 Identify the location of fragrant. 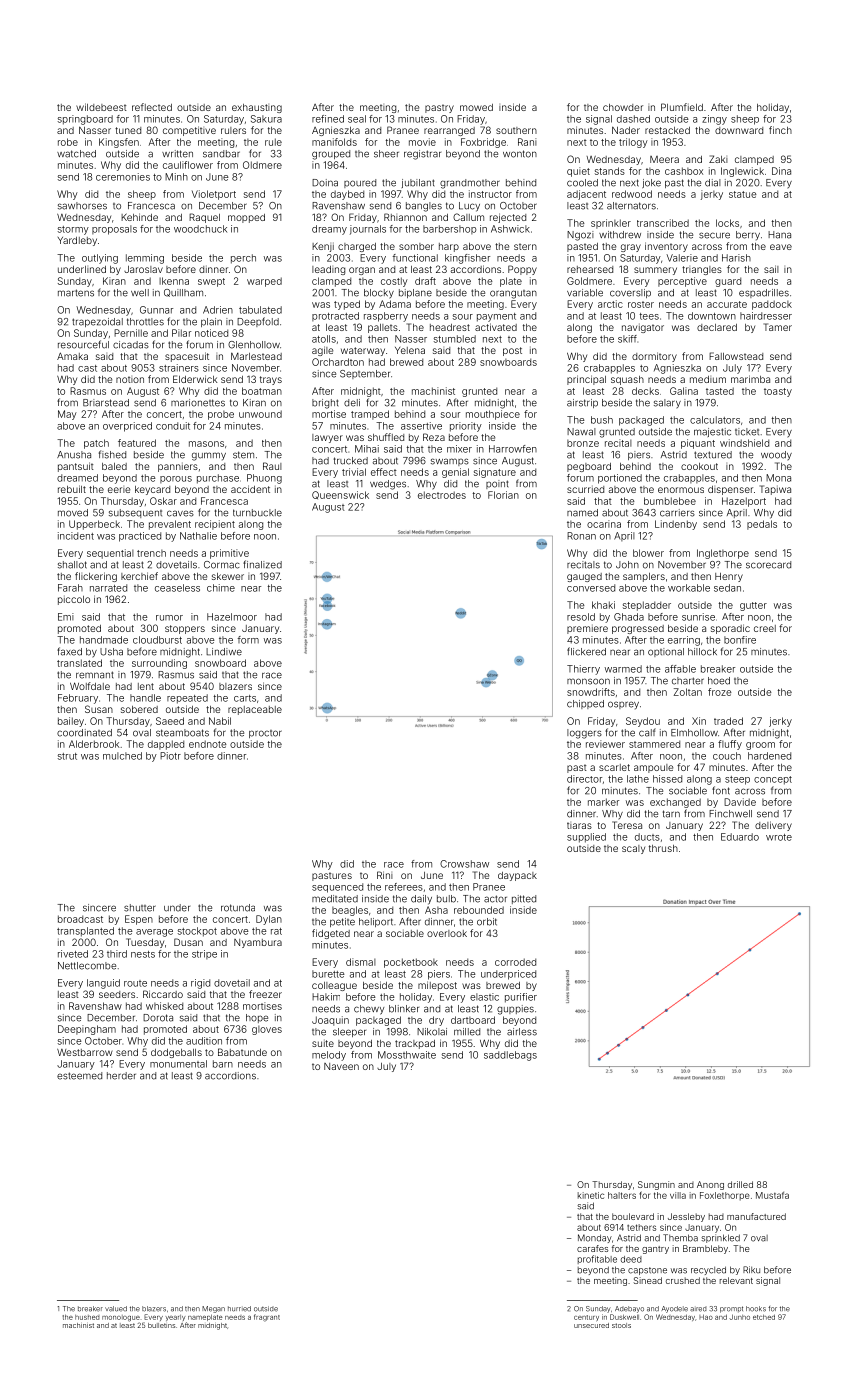
(267, 1318).
